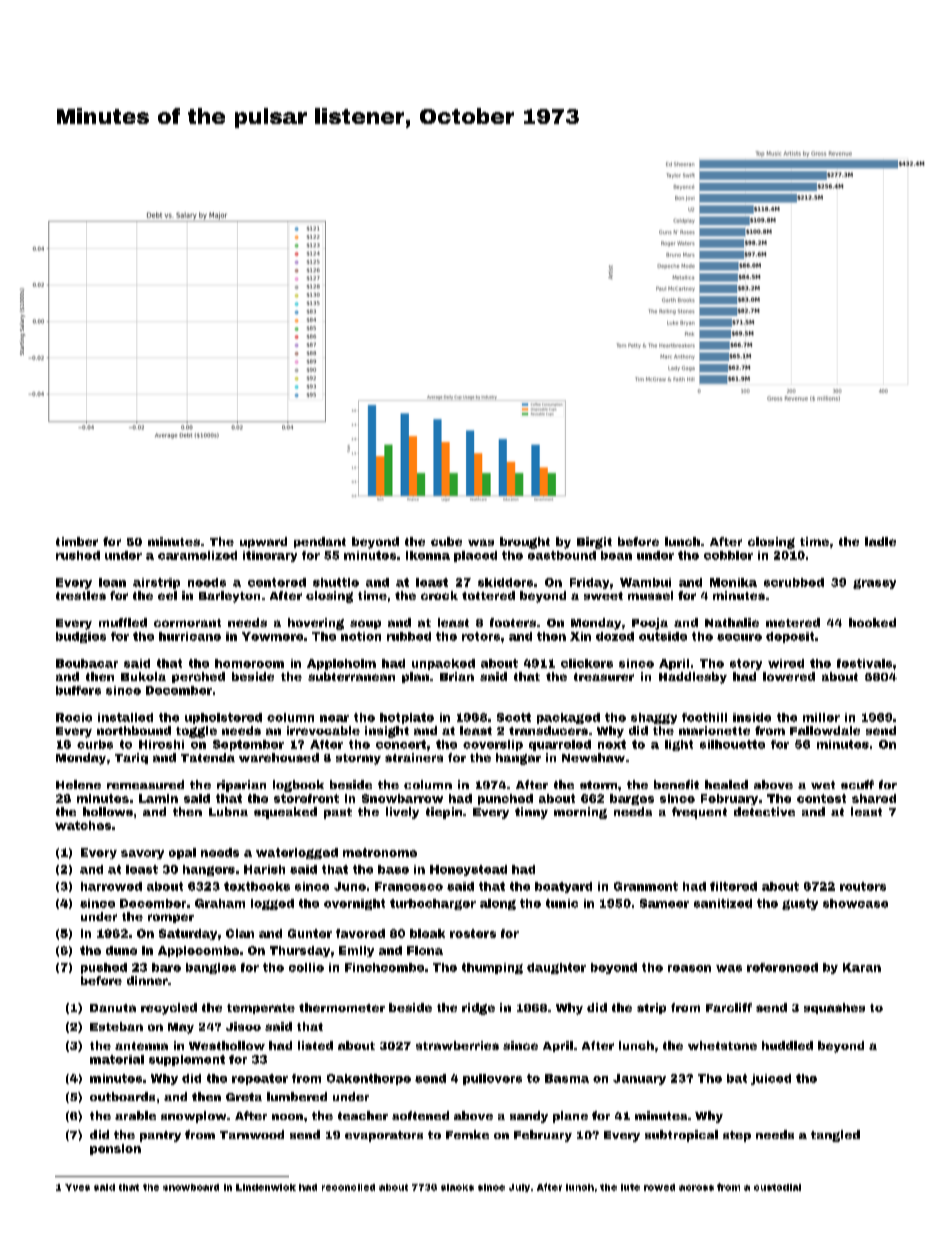  I want to click on whetstone, so click(722, 1045).
